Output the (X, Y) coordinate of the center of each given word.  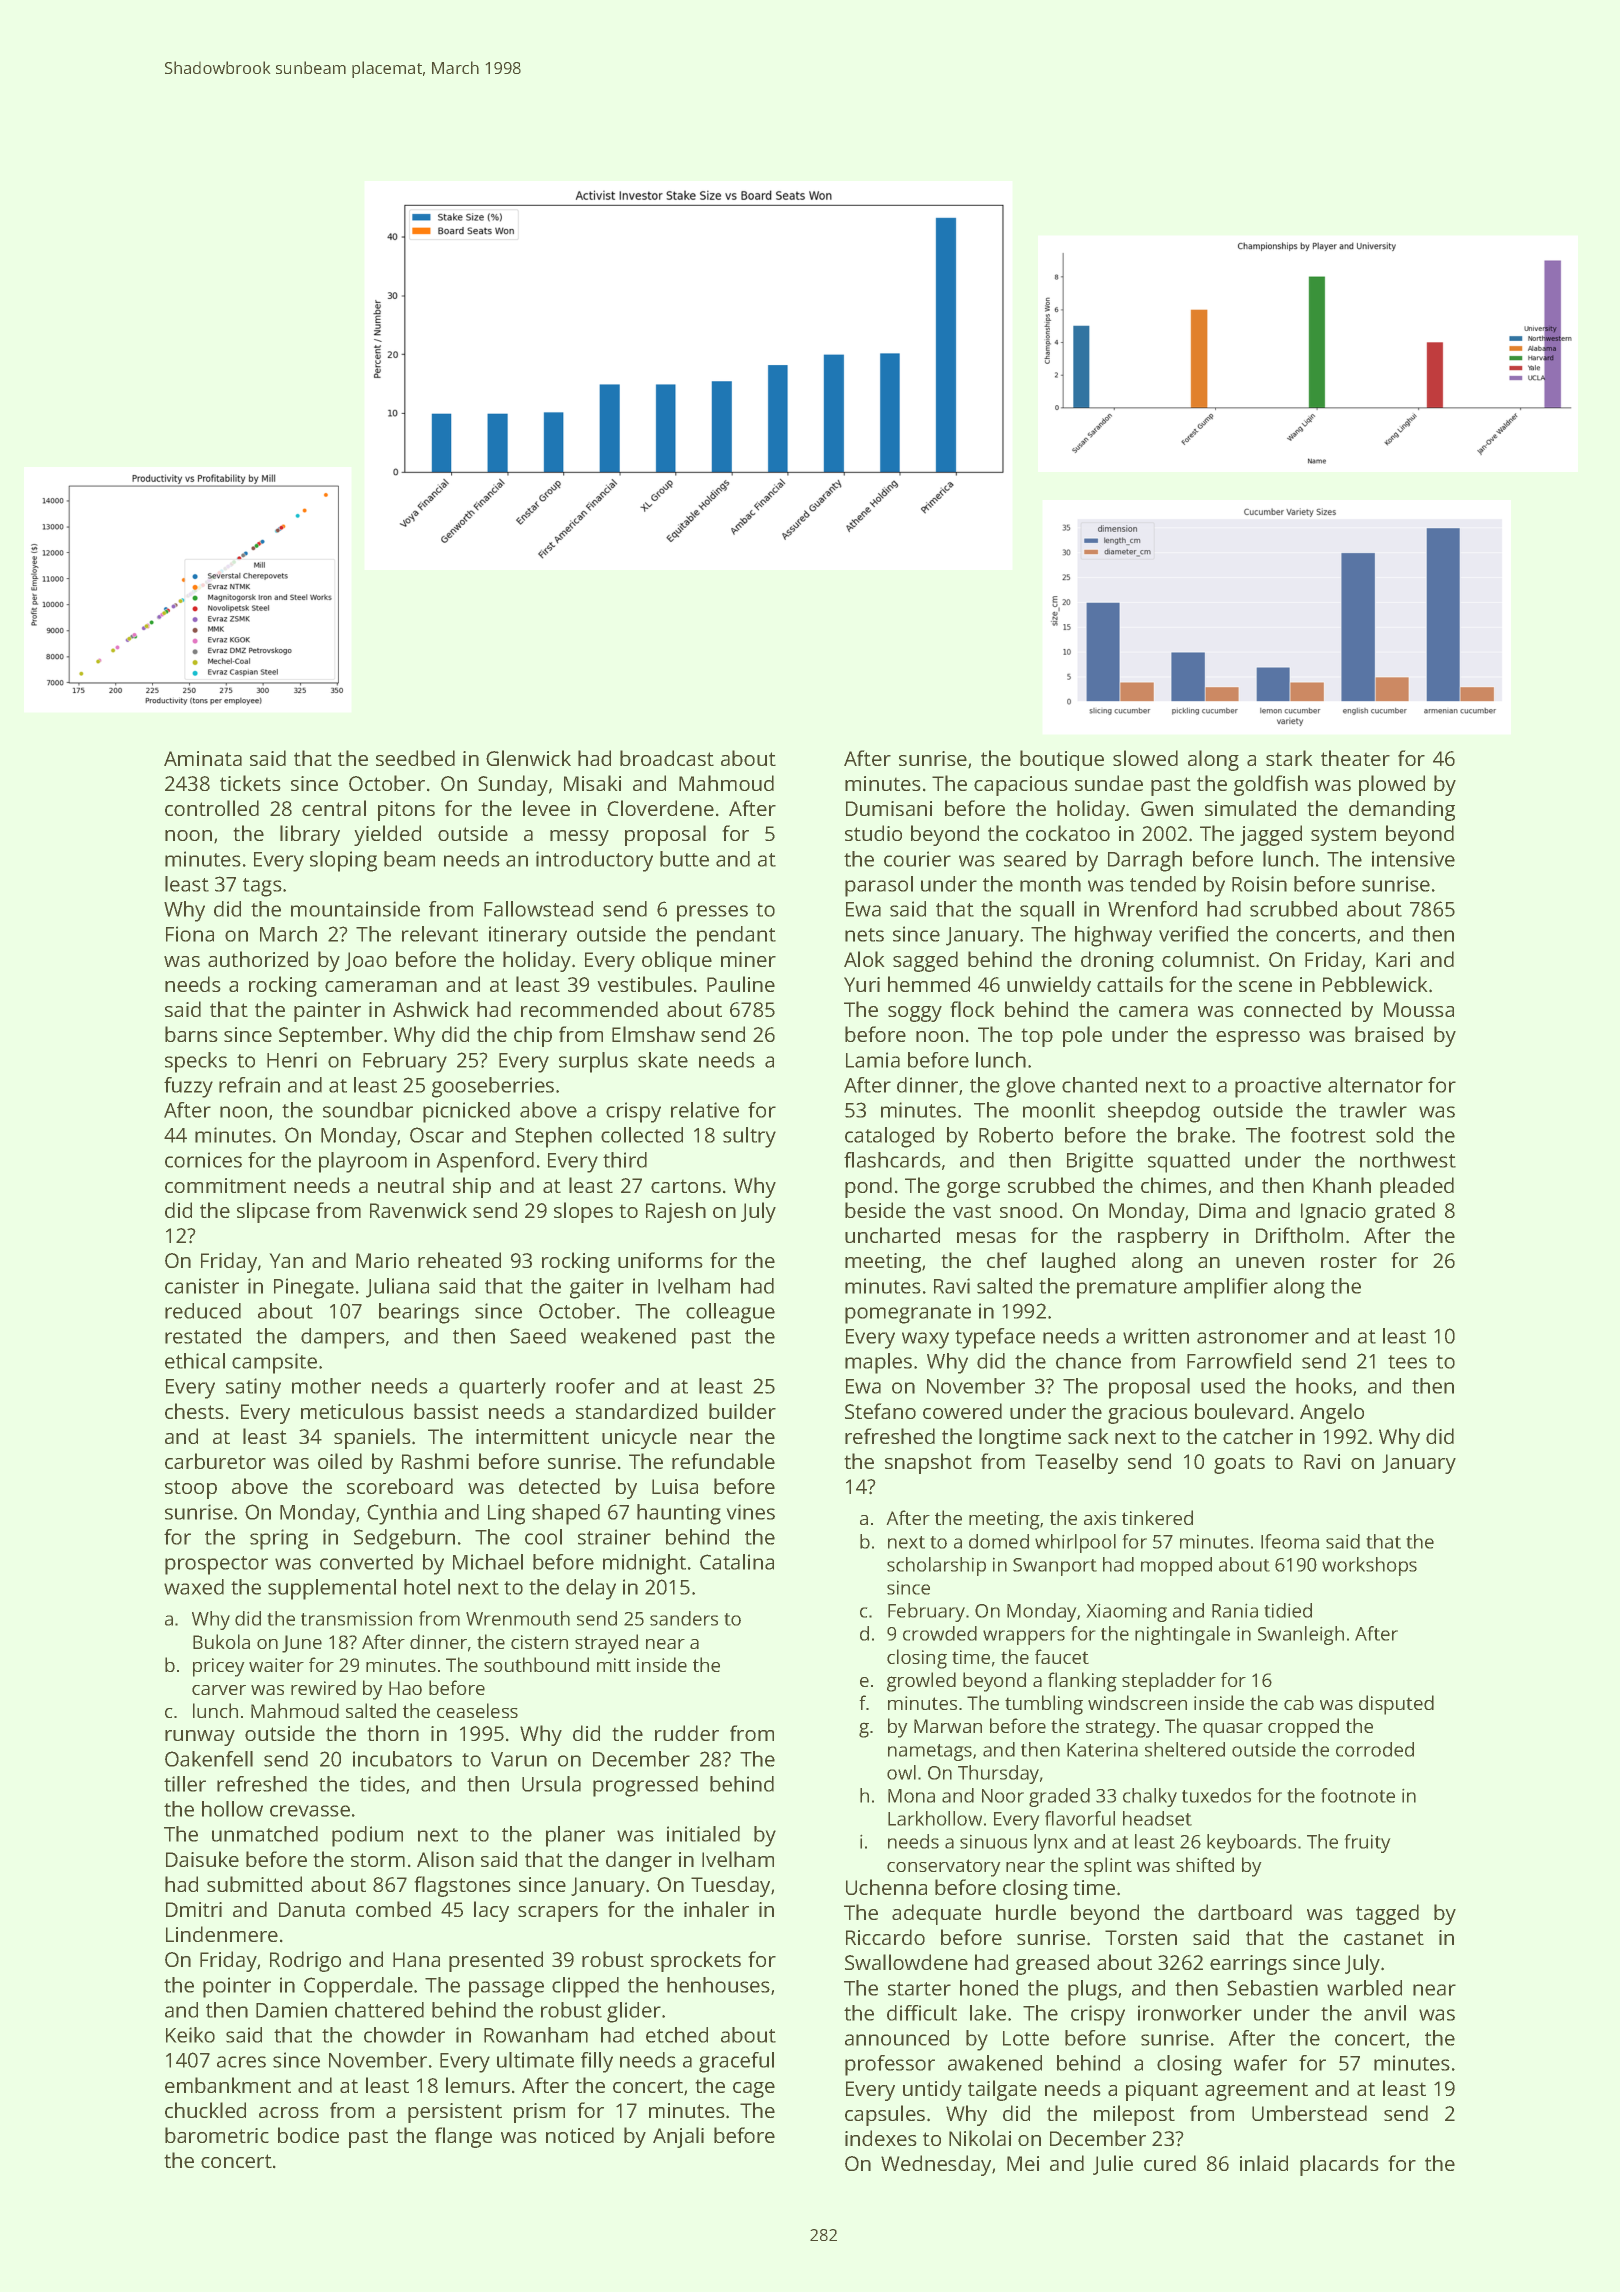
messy (579, 838)
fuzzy (188, 1087)
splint (1108, 1867)
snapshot (928, 1463)
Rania (1235, 1610)
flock (972, 1009)
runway (200, 1738)
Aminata (203, 758)
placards (1339, 2165)
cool (543, 1537)
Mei (1023, 2163)
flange (463, 2137)
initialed (703, 1834)
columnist (1208, 959)
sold (1394, 1135)
